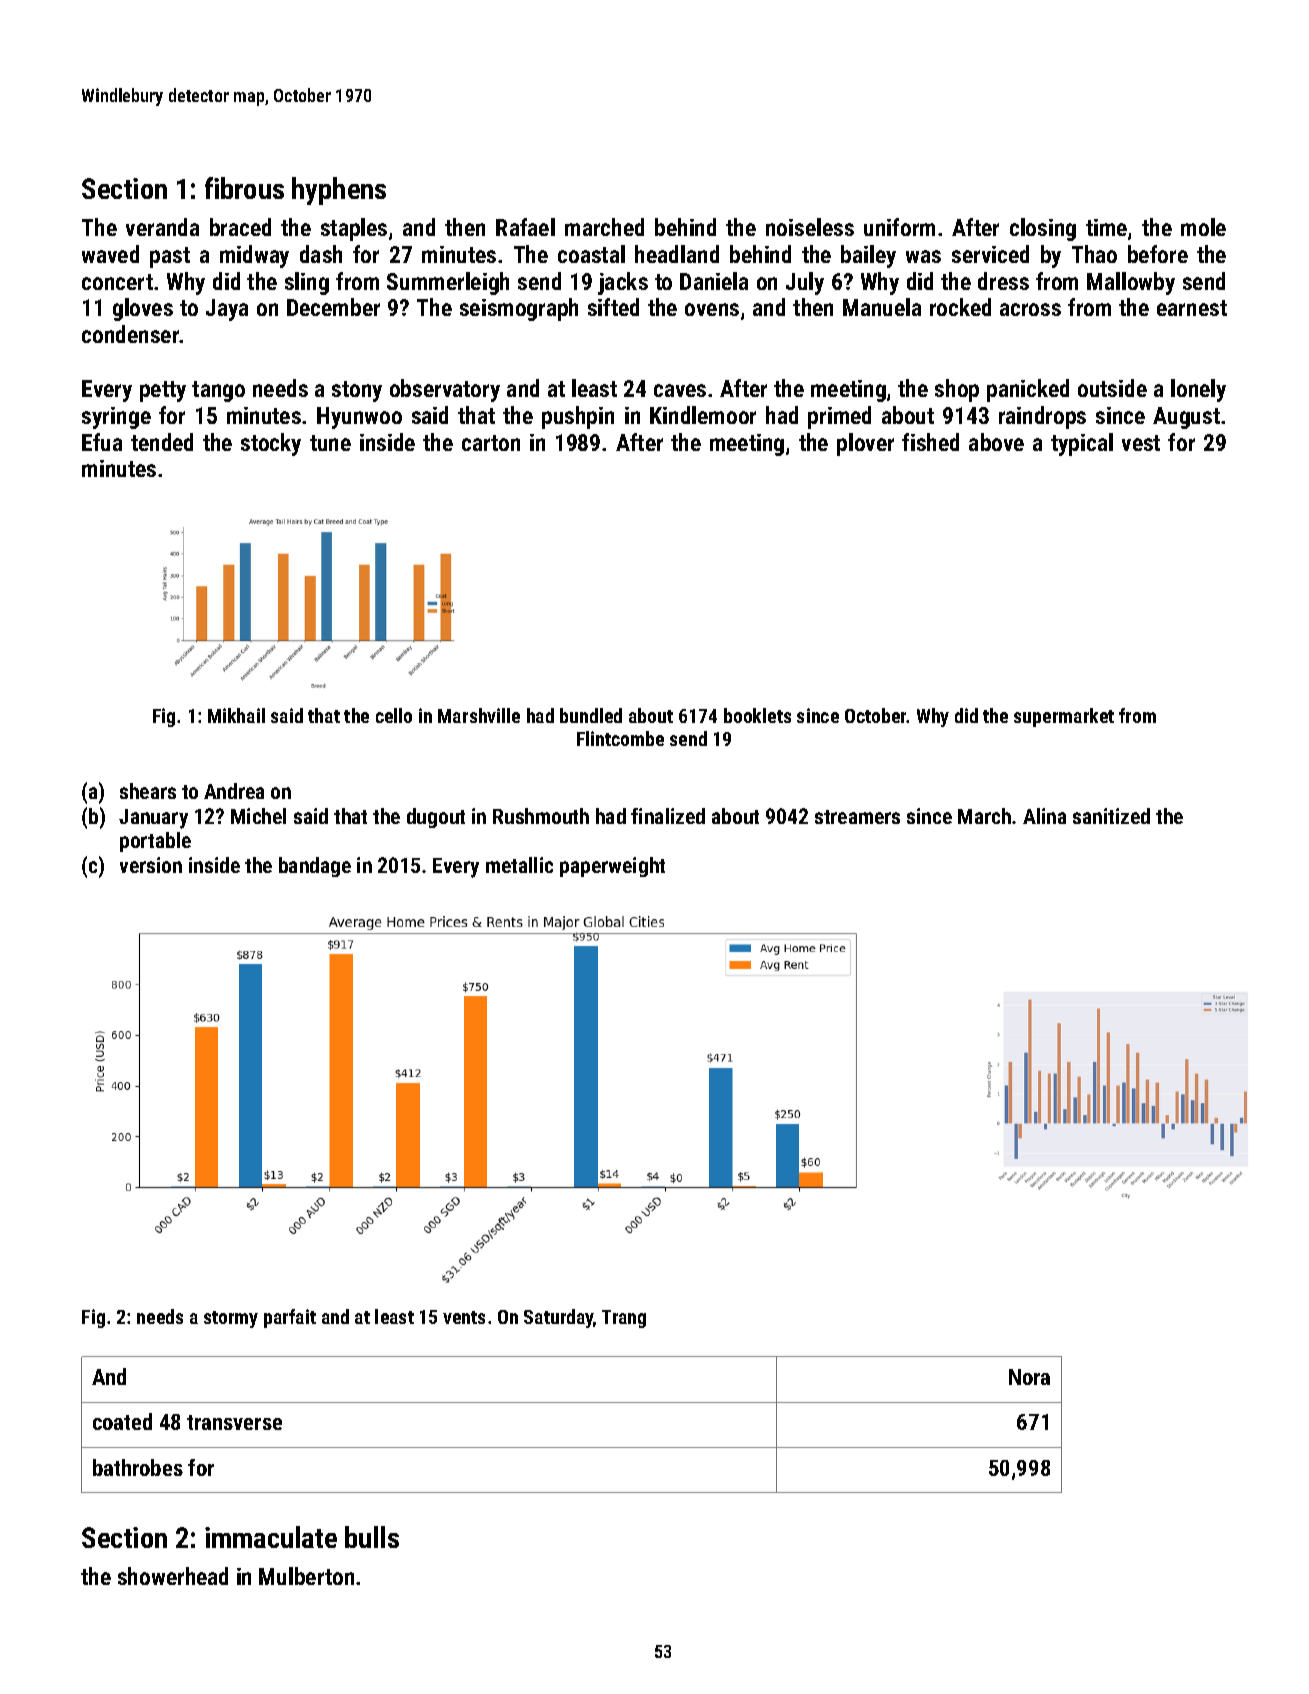 This screenshot has height=1694, width=1309. What do you see at coordinates (624, 1319) in the screenshot?
I see `Trang` at bounding box center [624, 1319].
